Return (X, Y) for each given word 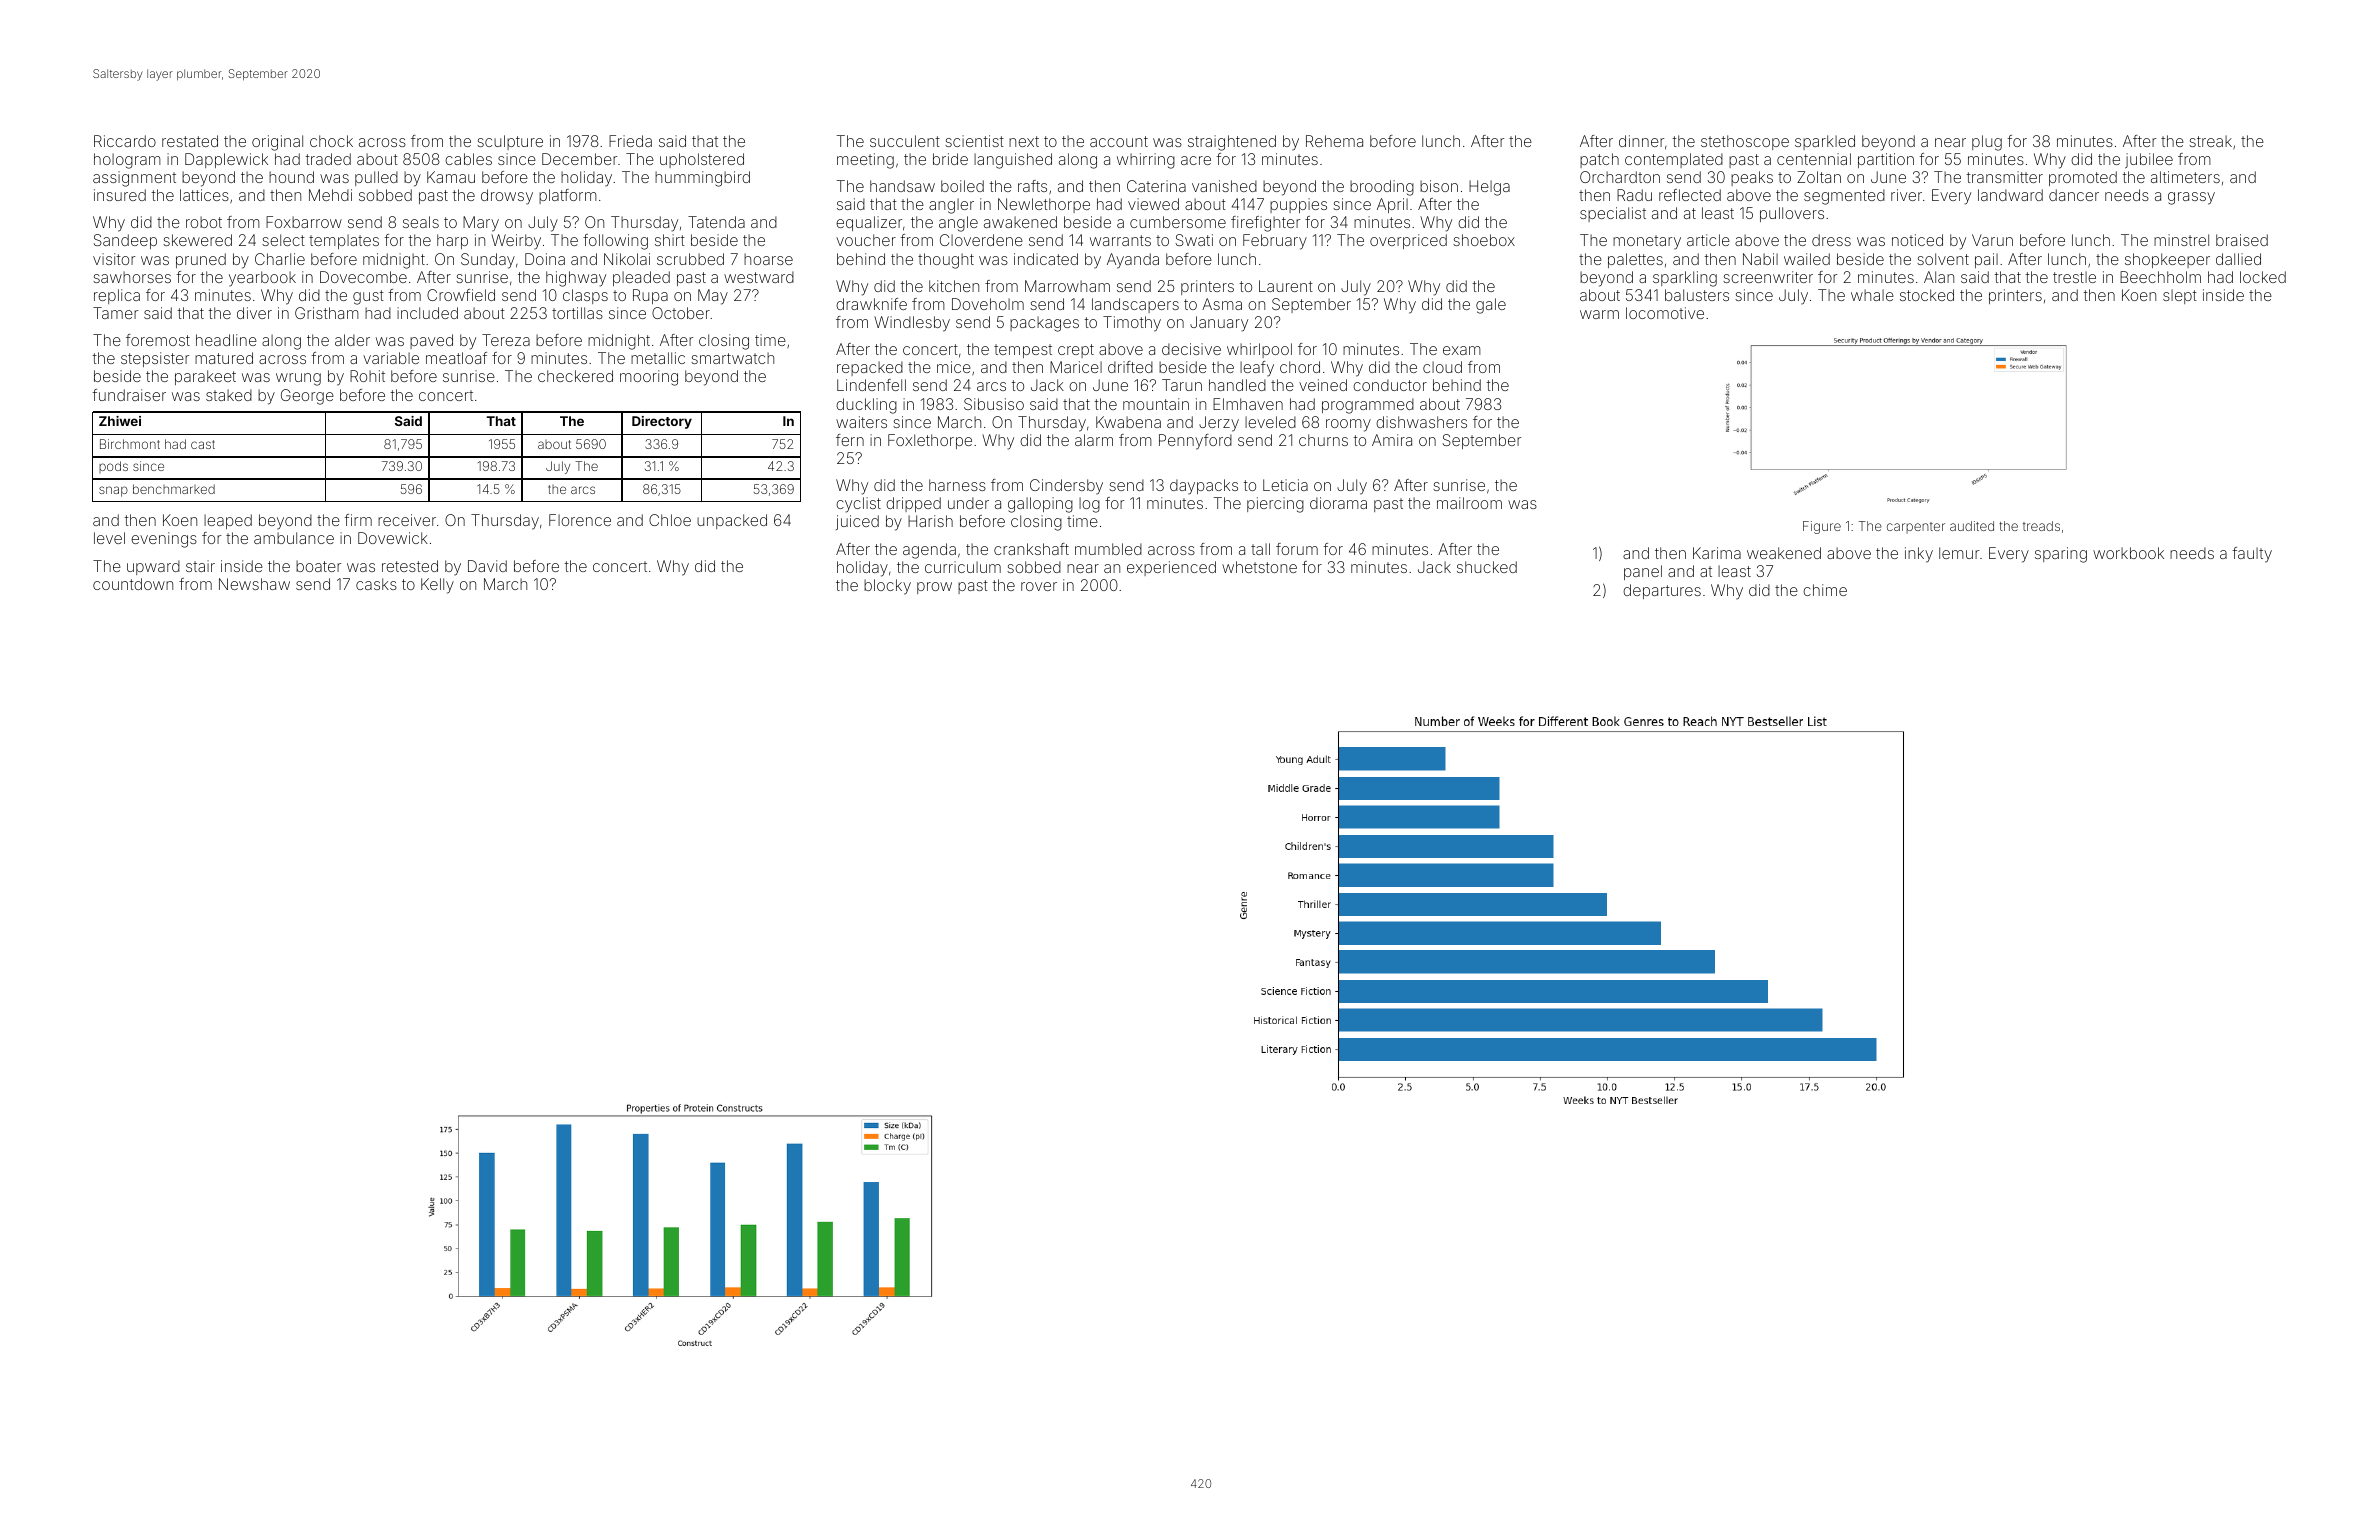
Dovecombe (363, 277)
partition (1886, 160)
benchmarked (174, 489)
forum (1297, 549)
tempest (1023, 351)
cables (468, 159)
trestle (2074, 277)
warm (1599, 314)
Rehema (1334, 141)
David (487, 566)
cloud (1442, 367)
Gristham (327, 313)
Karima (1717, 553)
